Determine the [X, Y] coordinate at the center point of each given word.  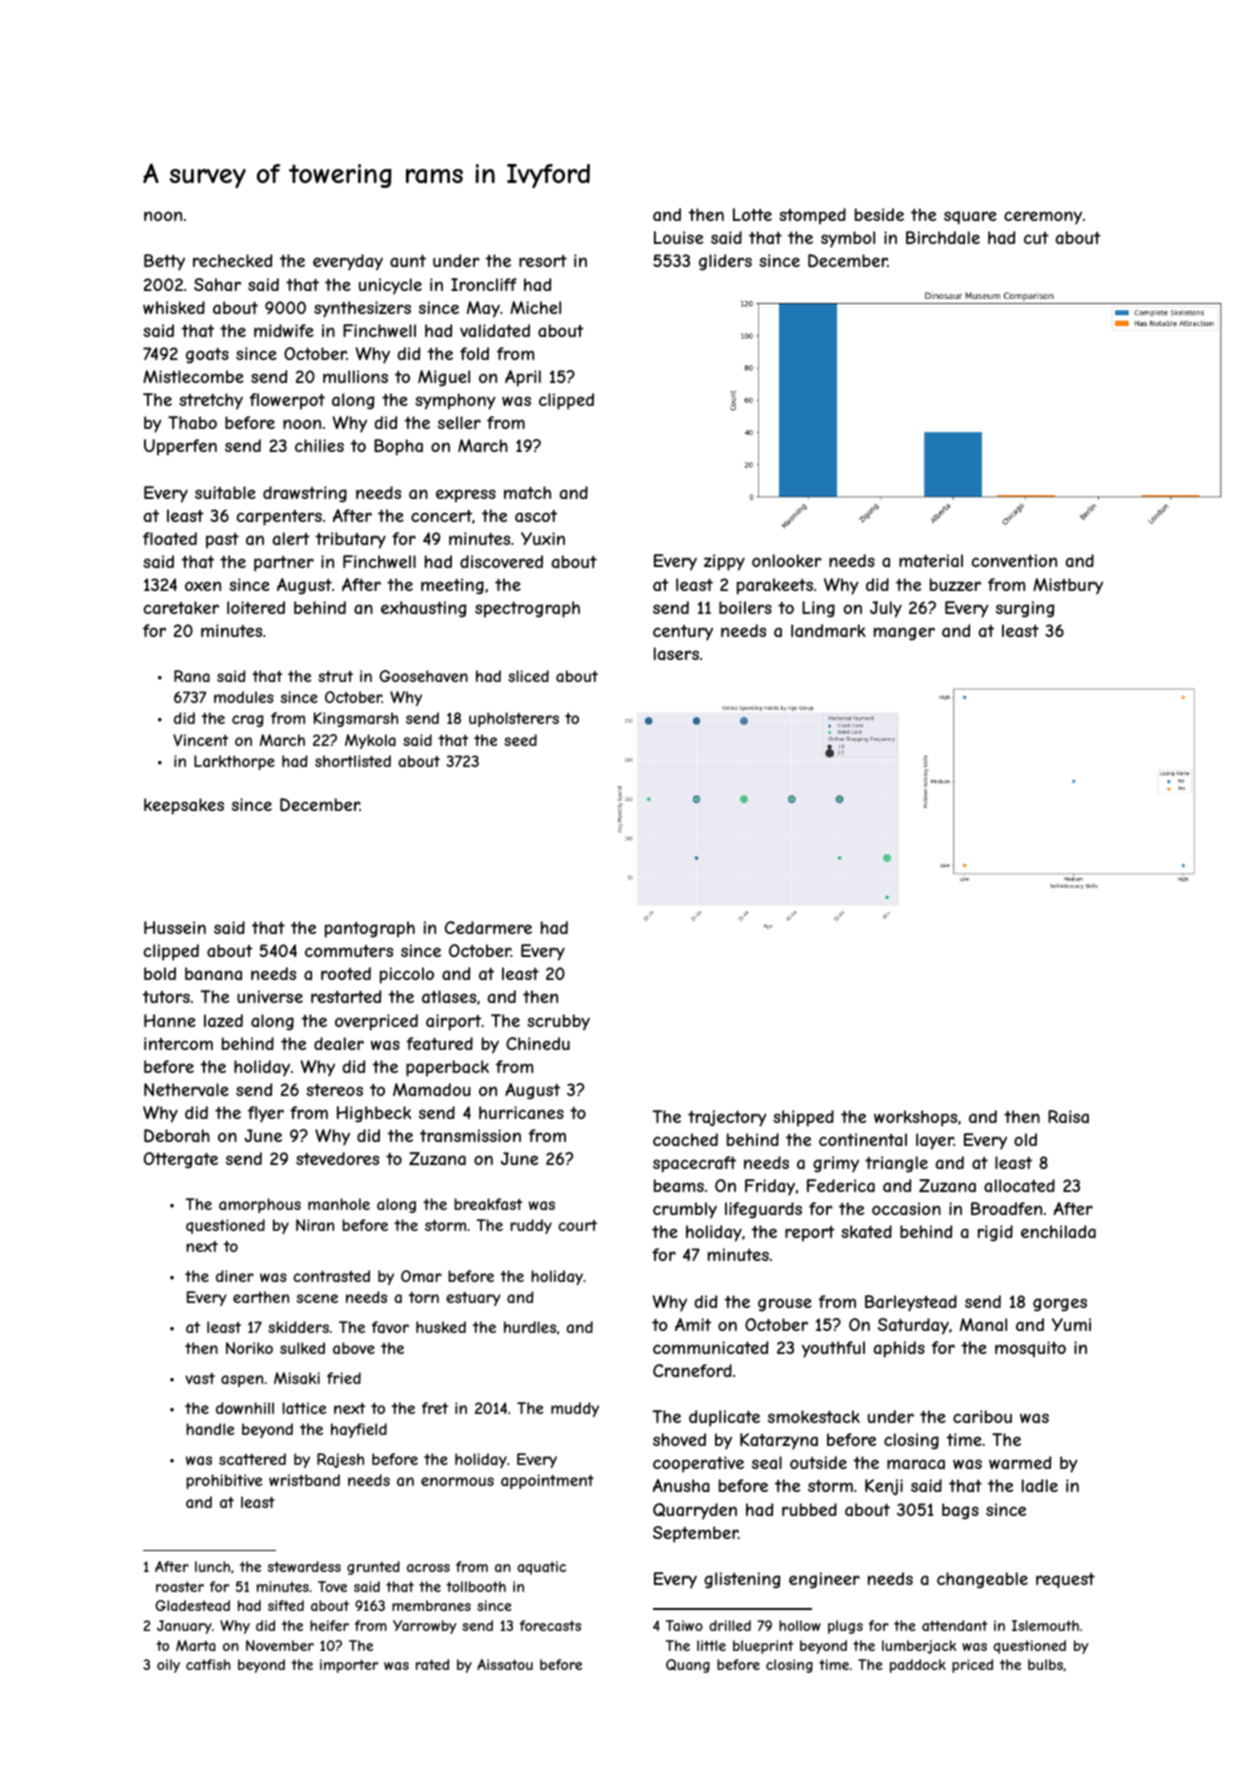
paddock [918, 1666]
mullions [355, 376]
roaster [180, 1586]
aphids [899, 1349]
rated [432, 1664]
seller [459, 422]
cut [1036, 238]
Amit [693, 1324]
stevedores [337, 1158]
